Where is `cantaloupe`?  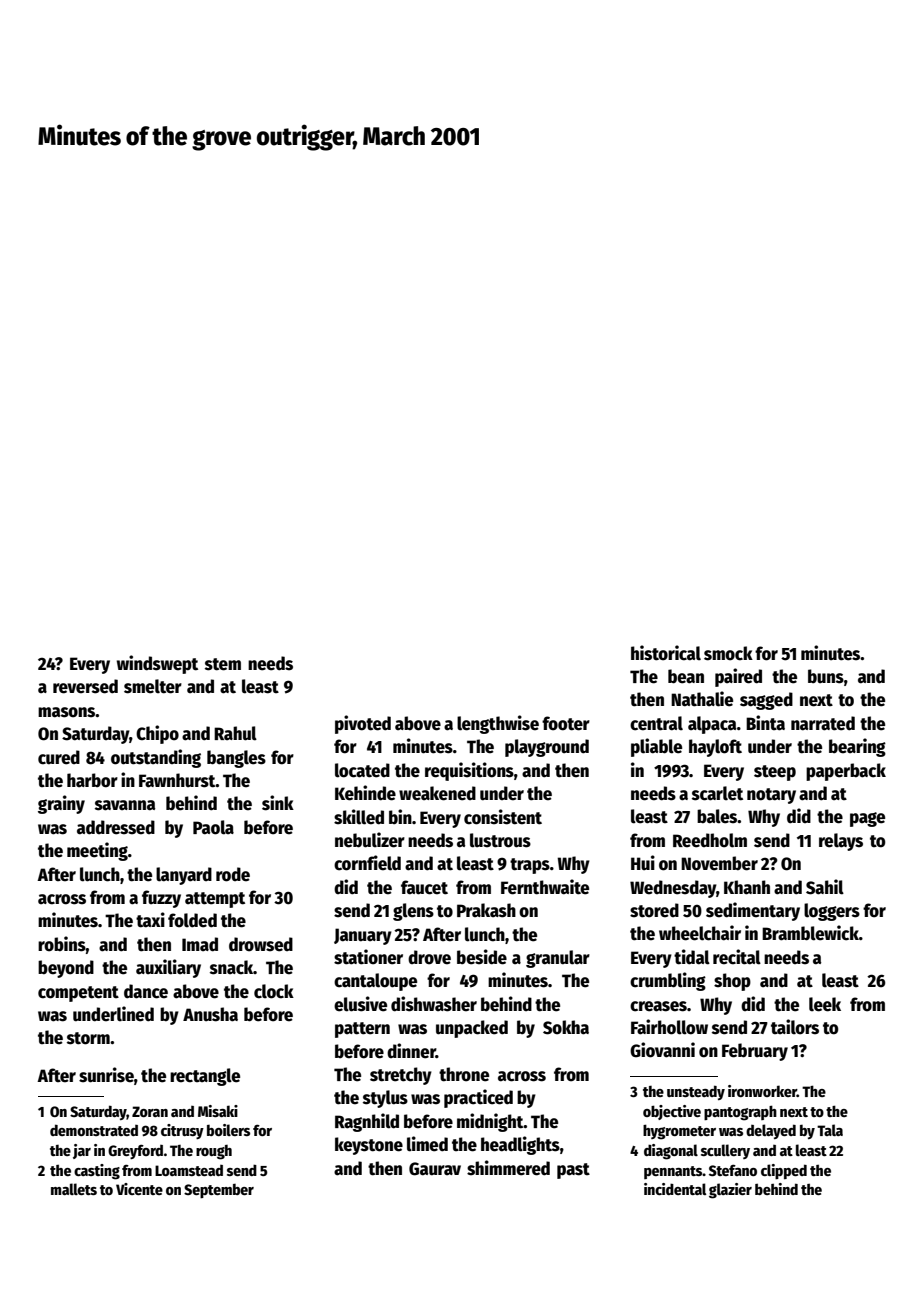 cantaloupe is located at coordinates (375, 982).
